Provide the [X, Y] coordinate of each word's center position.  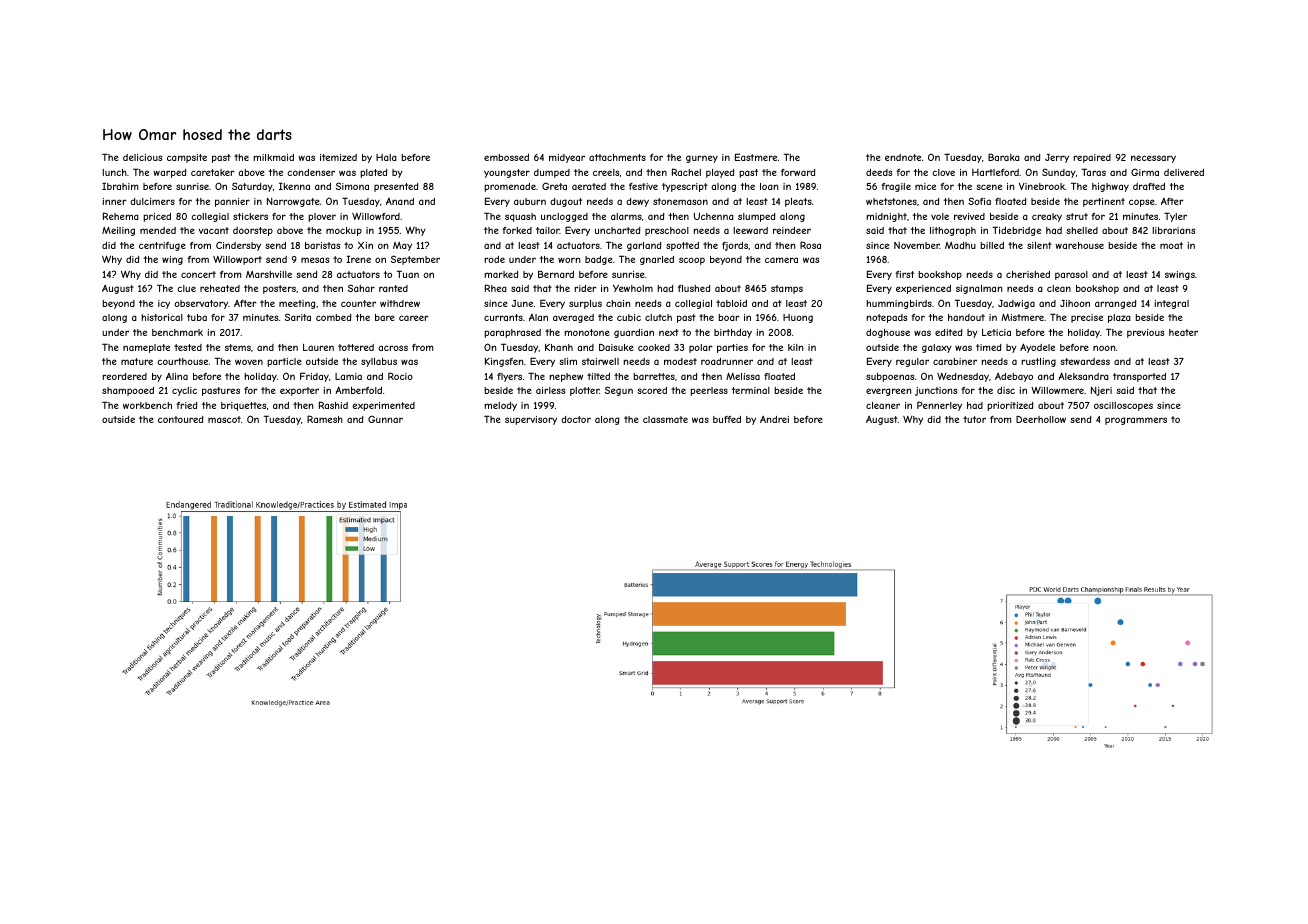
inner [115, 201]
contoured [180, 419]
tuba [197, 317]
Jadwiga [1016, 304]
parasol [1071, 275]
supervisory [531, 420]
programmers [1136, 421]
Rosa [810, 245]
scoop [692, 261]
